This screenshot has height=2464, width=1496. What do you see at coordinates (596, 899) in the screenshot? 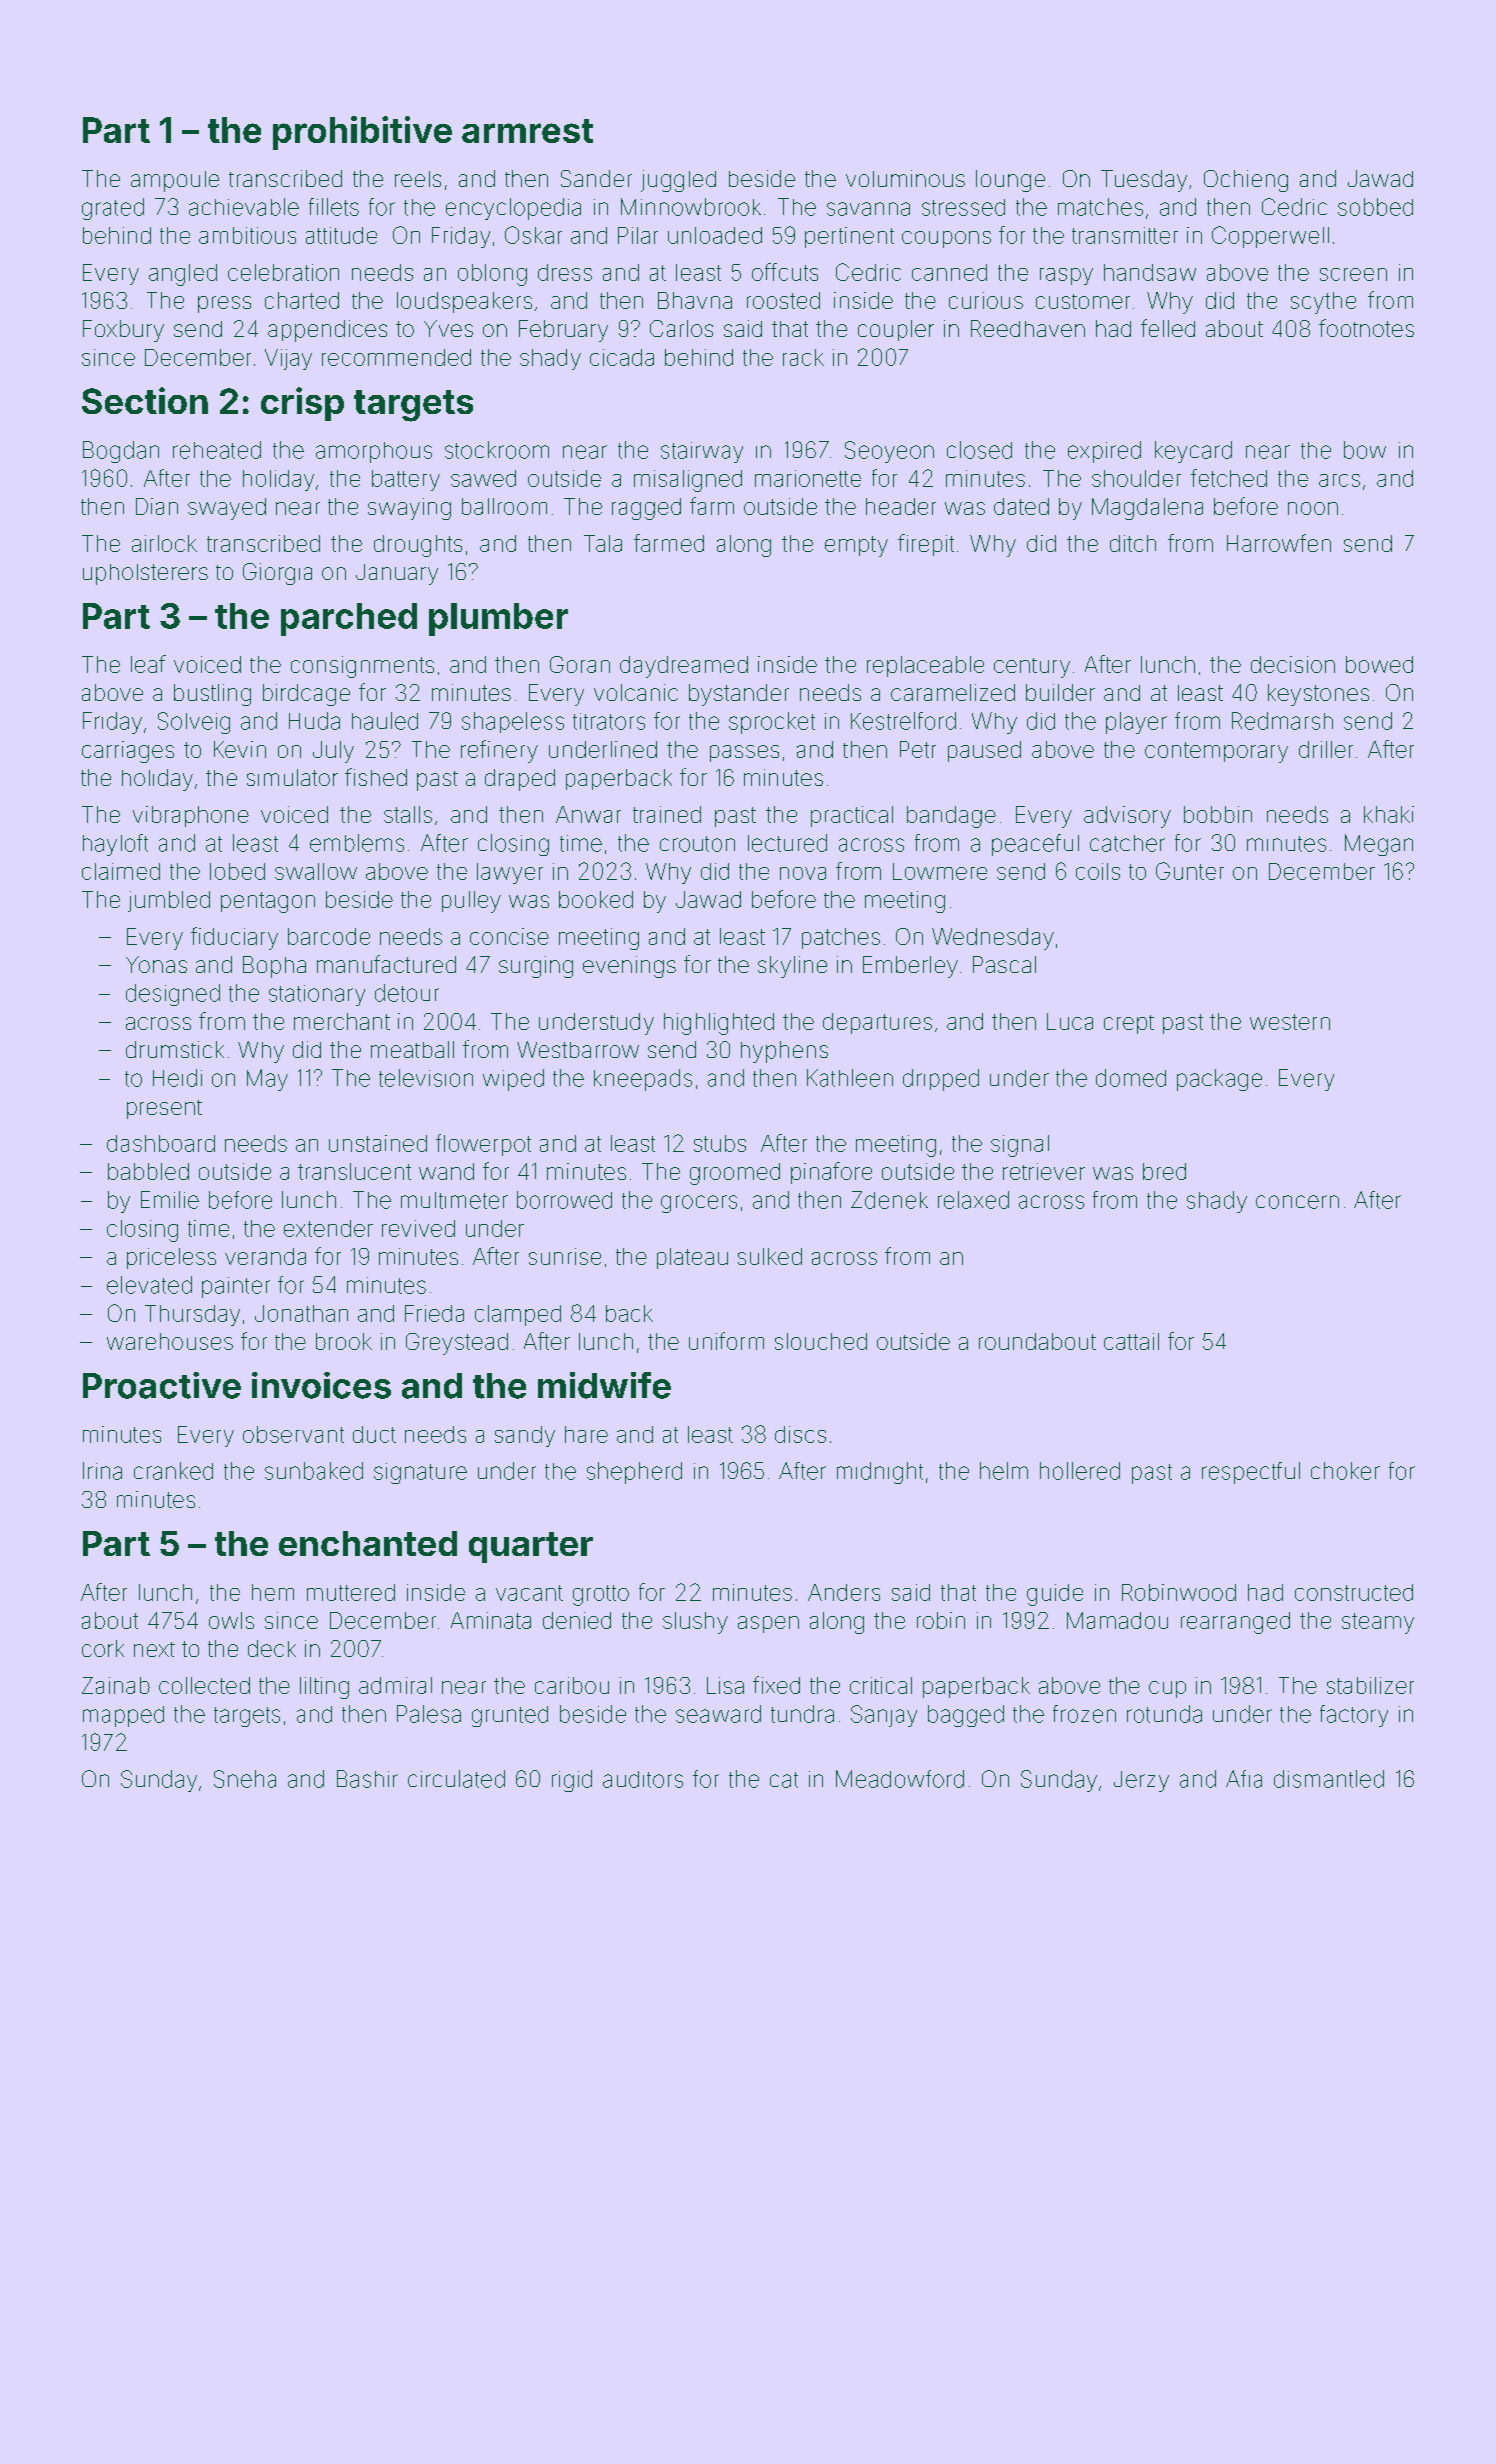
I see `booked` at bounding box center [596, 899].
